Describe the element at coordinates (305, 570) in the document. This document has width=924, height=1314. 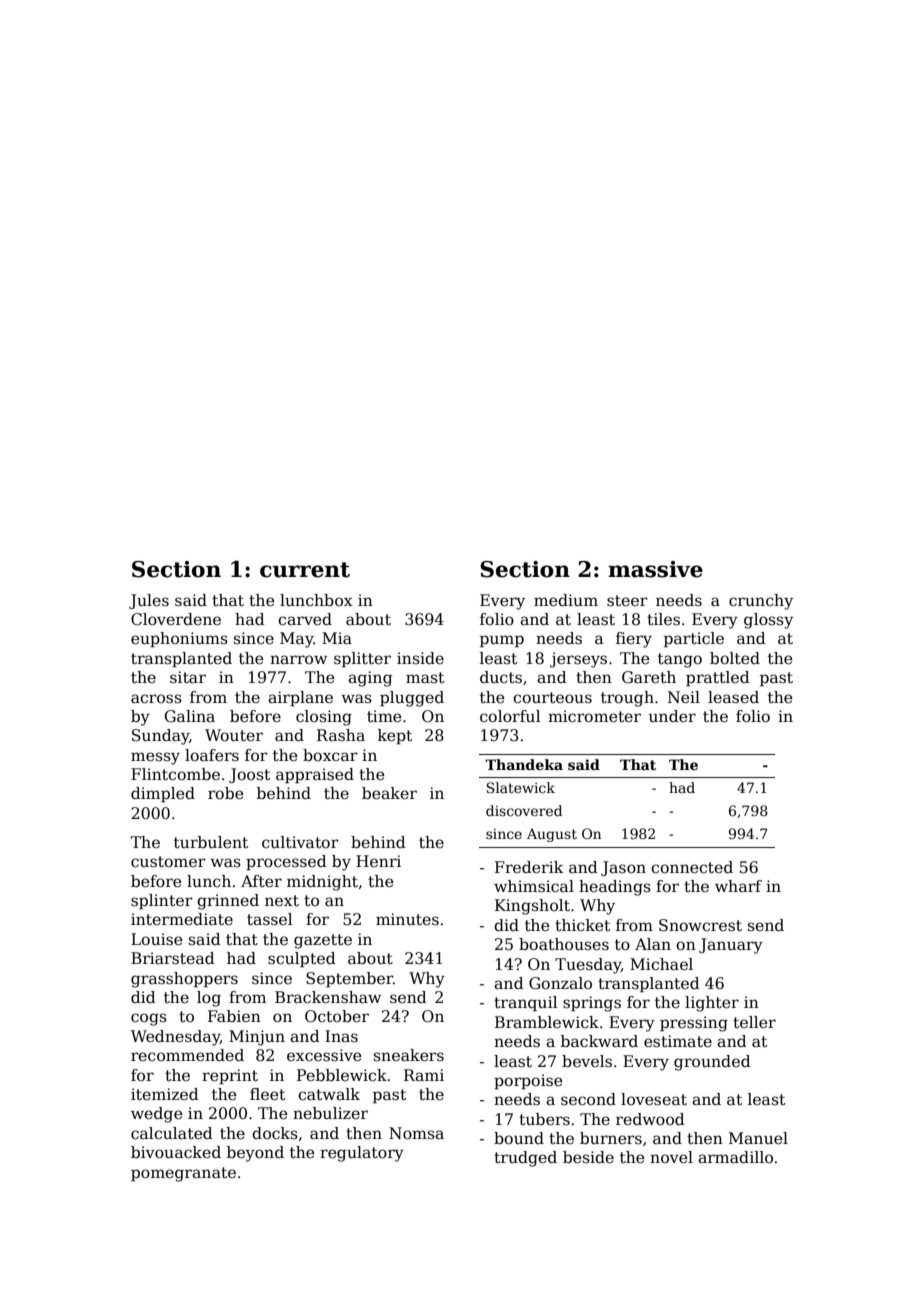
I see `current` at that location.
